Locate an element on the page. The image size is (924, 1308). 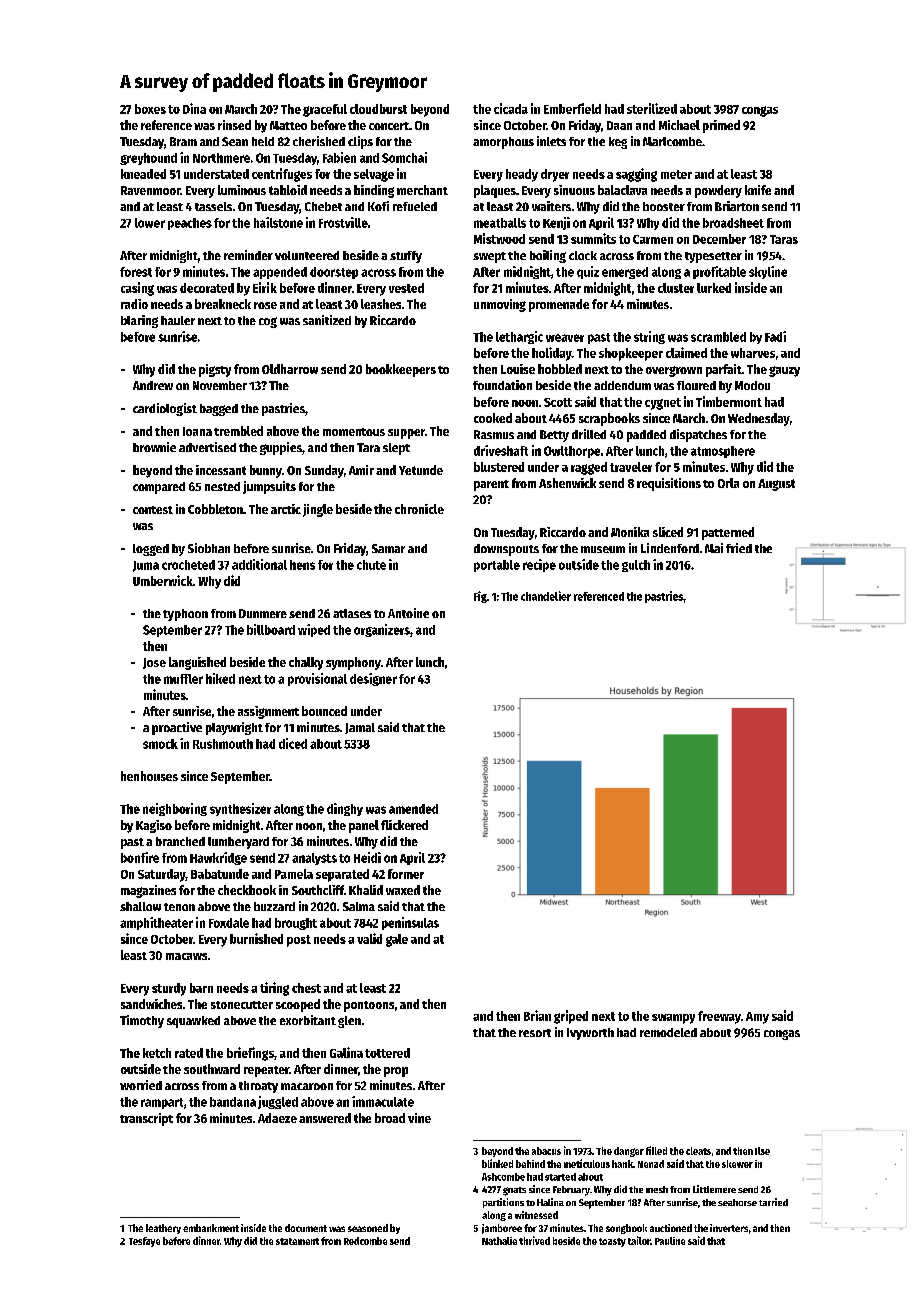
fried is located at coordinates (739, 548).
